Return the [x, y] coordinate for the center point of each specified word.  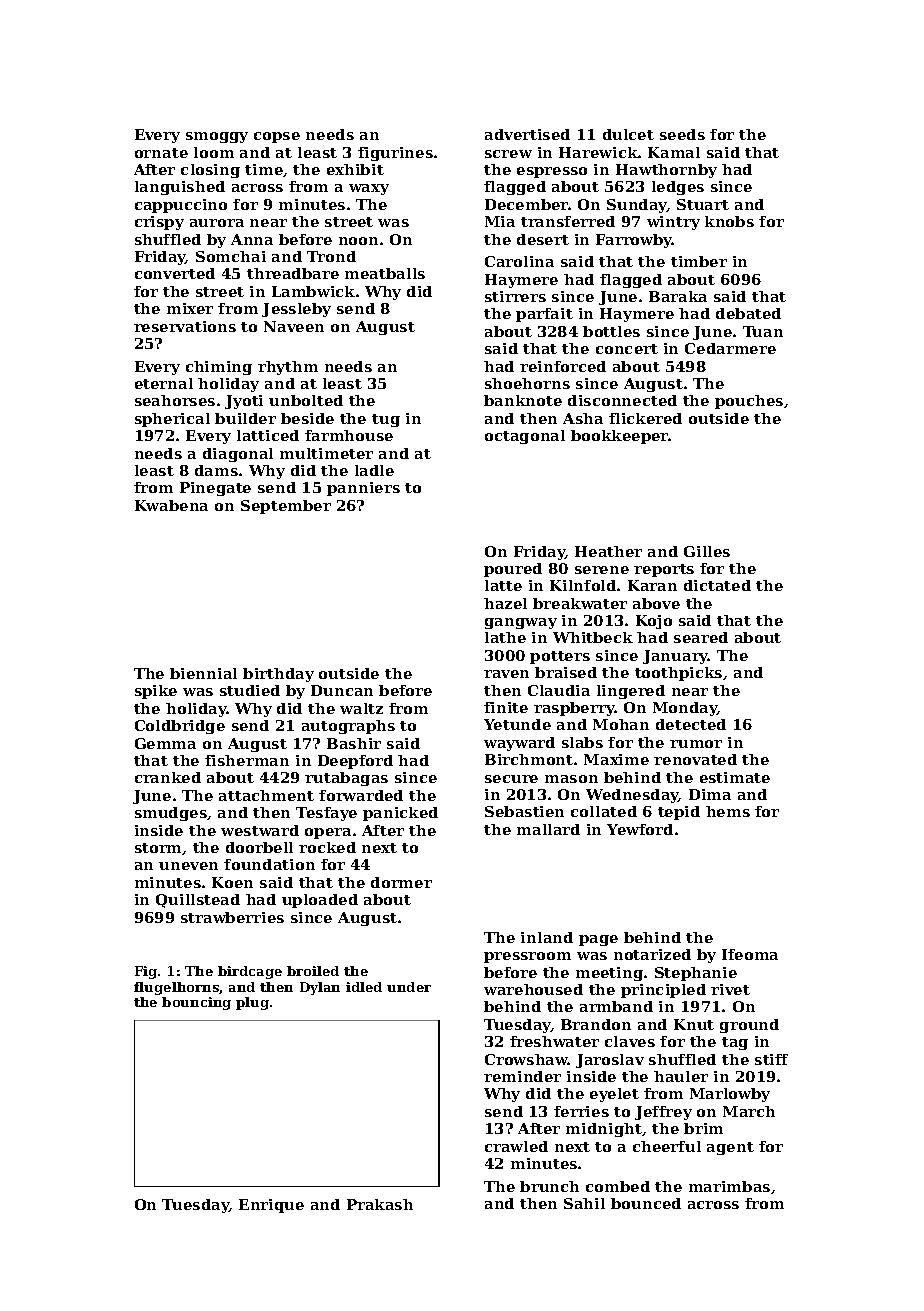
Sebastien [524, 811]
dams [216, 470]
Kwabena [171, 505]
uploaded [320, 901]
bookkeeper [620, 437]
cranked [168, 777]
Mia [500, 221]
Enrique [271, 1206]
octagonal [525, 437]
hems [728, 811]
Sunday [637, 206]
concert [627, 349]
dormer [401, 882]
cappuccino [181, 206]
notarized [652, 954]
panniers [363, 489]
